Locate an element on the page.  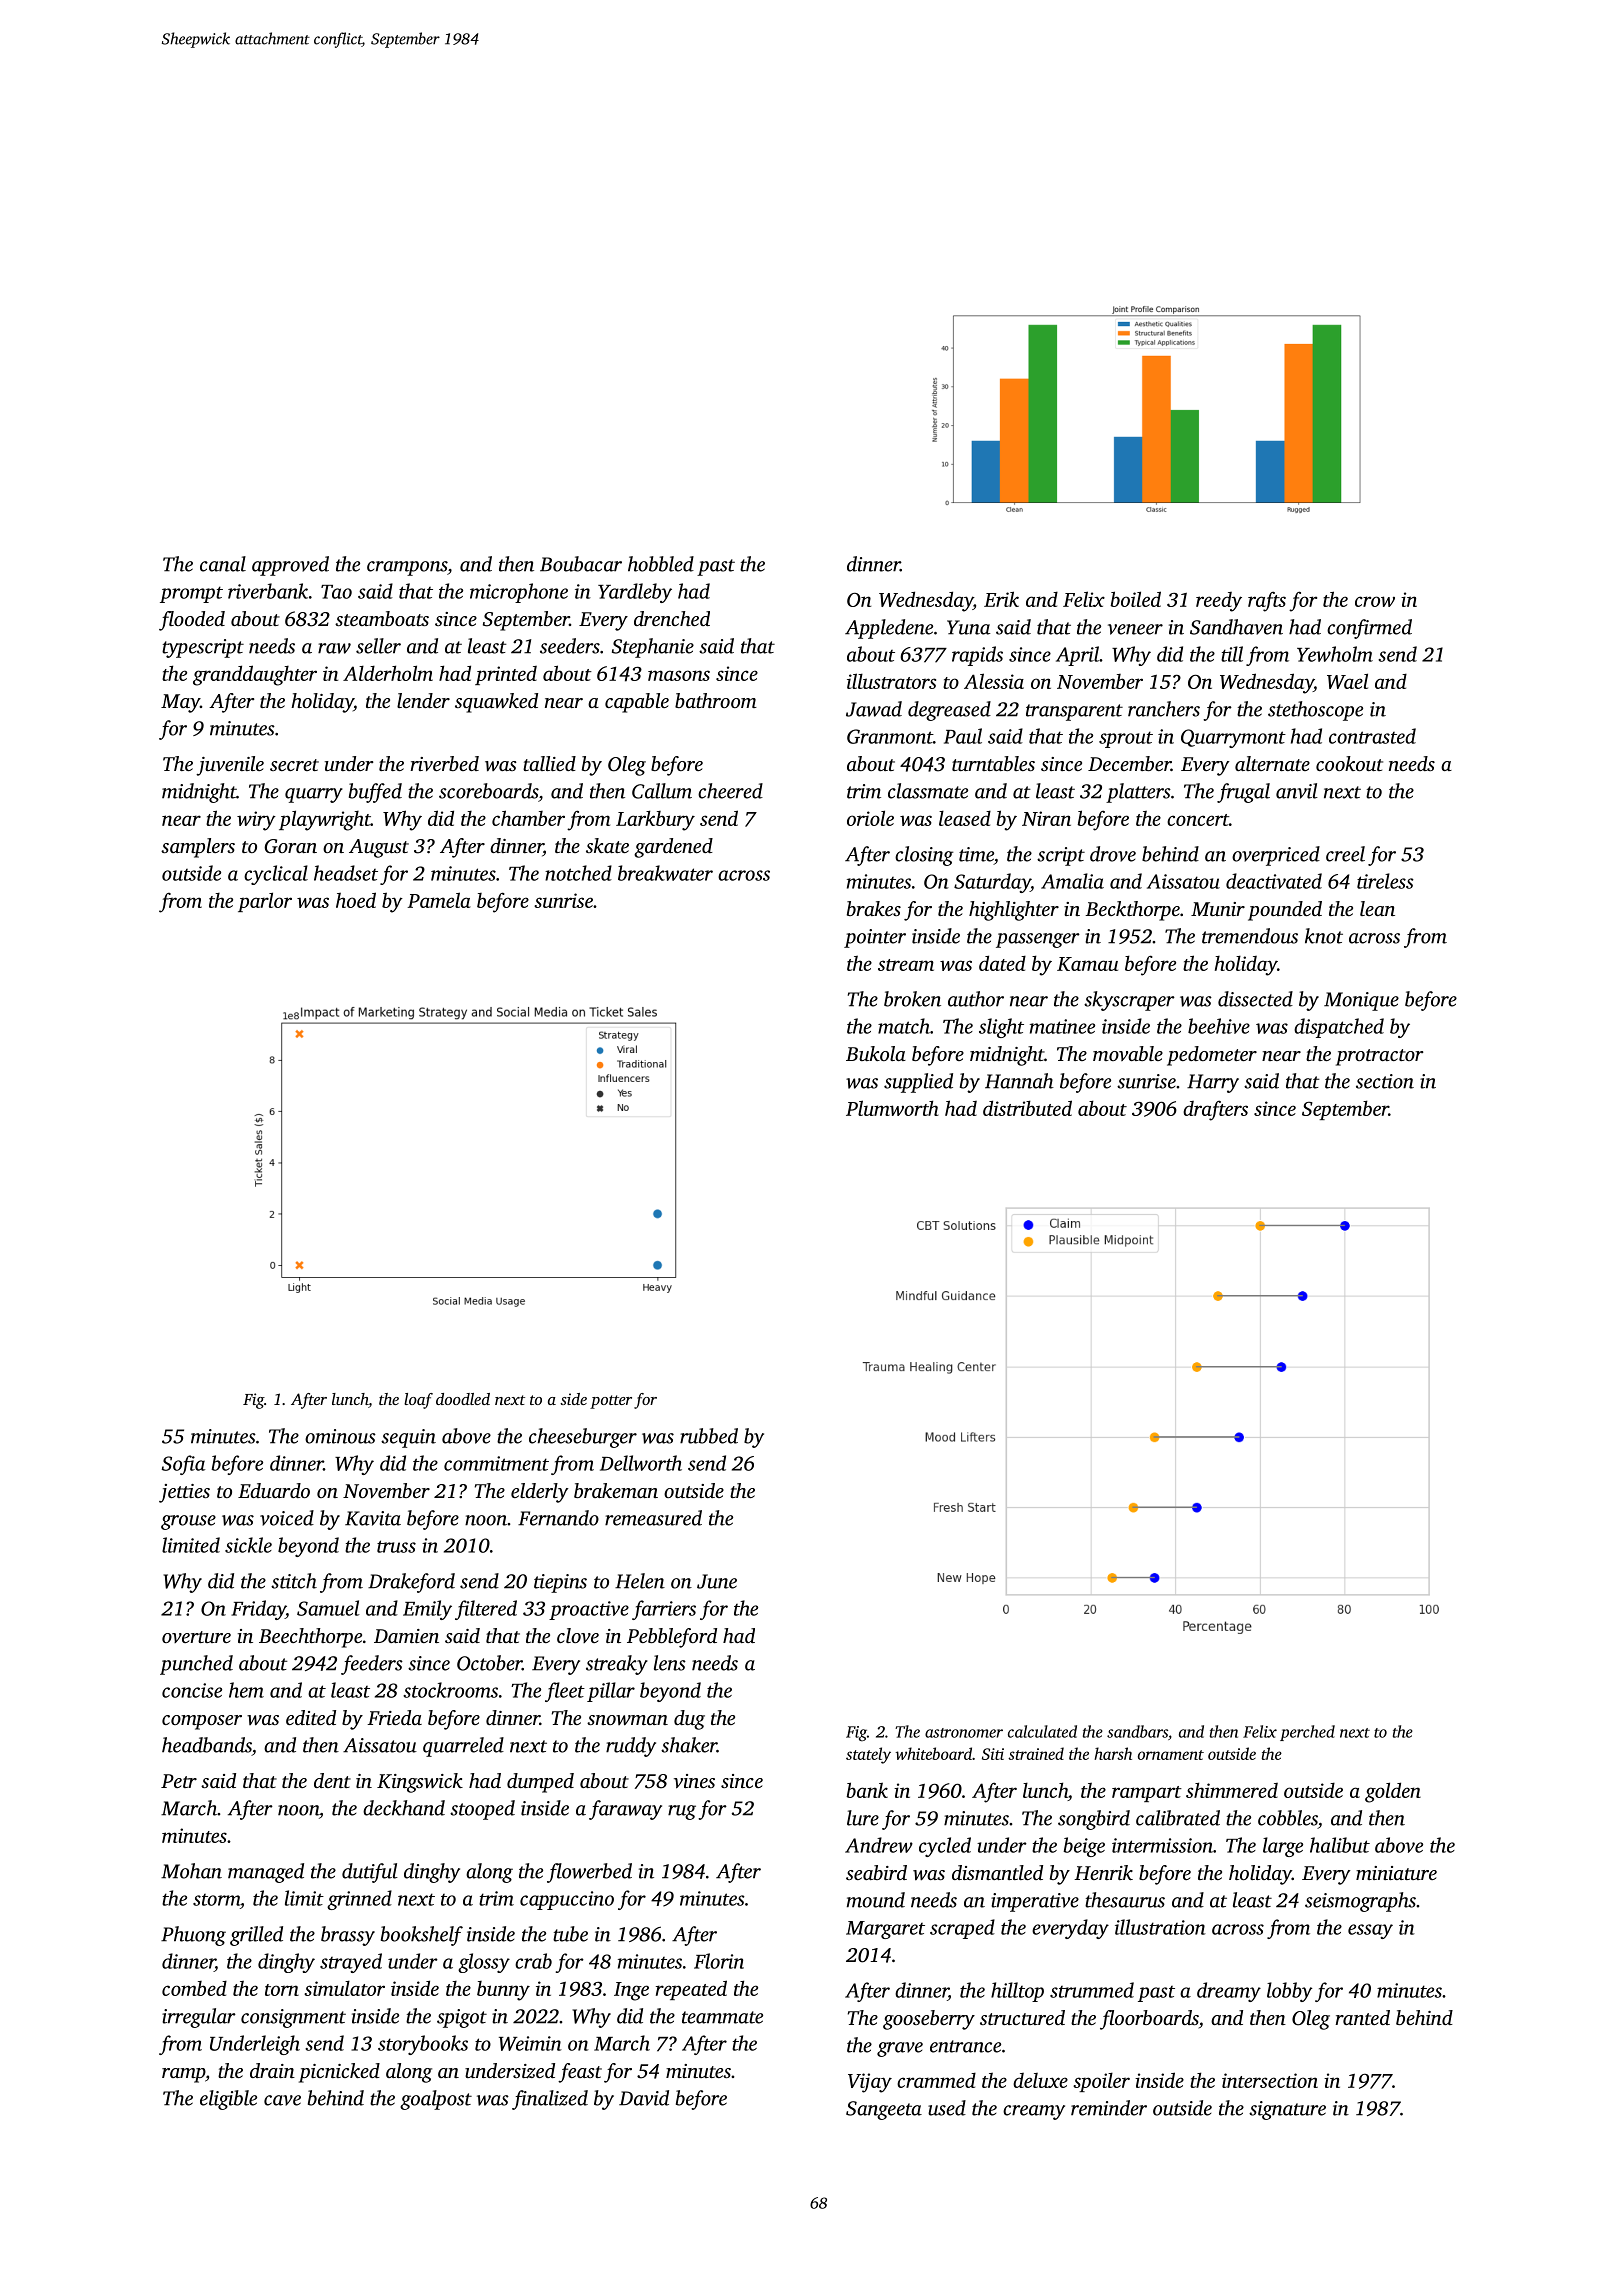
platters is located at coordinates (1138, 793).
